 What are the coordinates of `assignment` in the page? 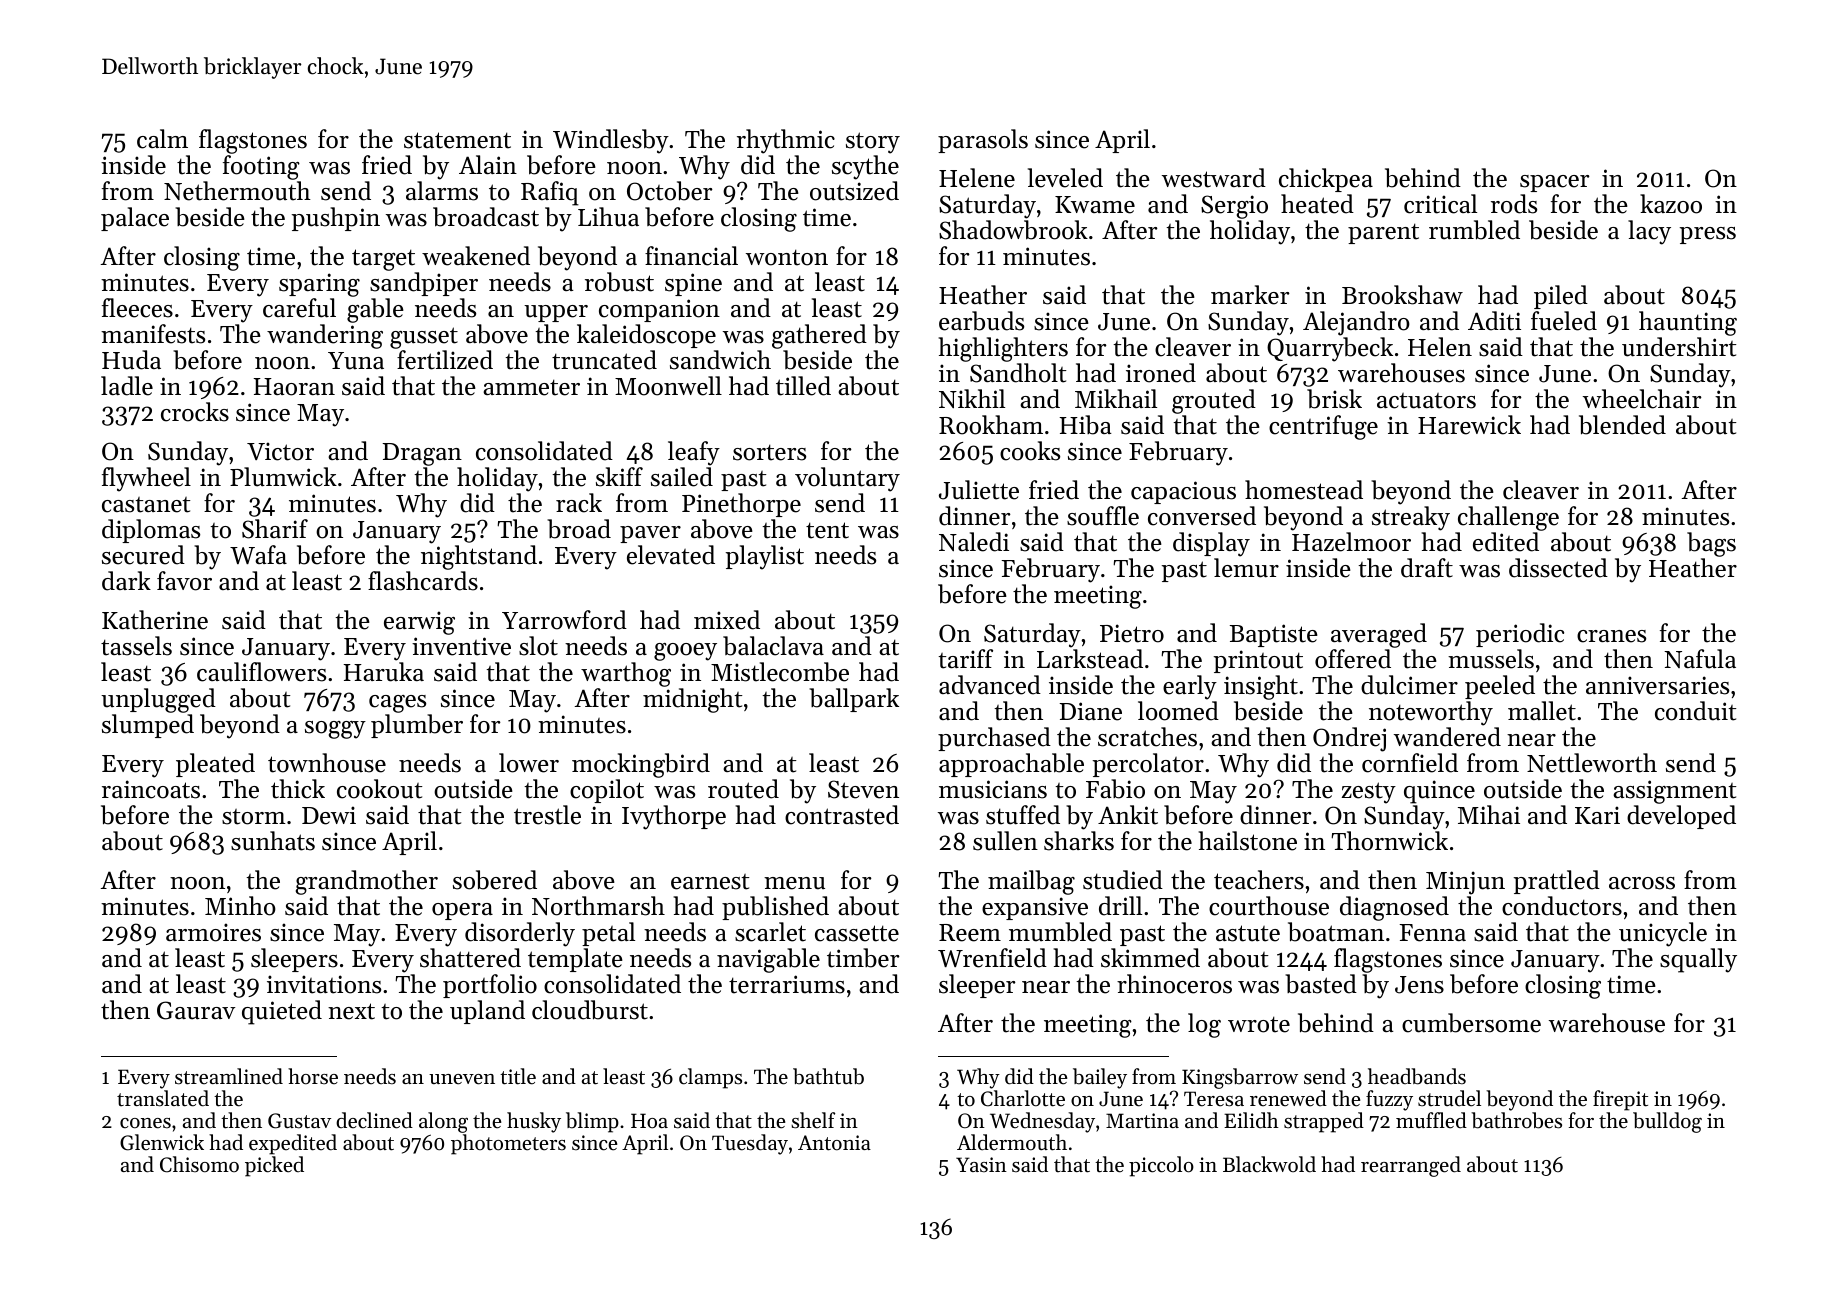 It's located at (1674, 792).
